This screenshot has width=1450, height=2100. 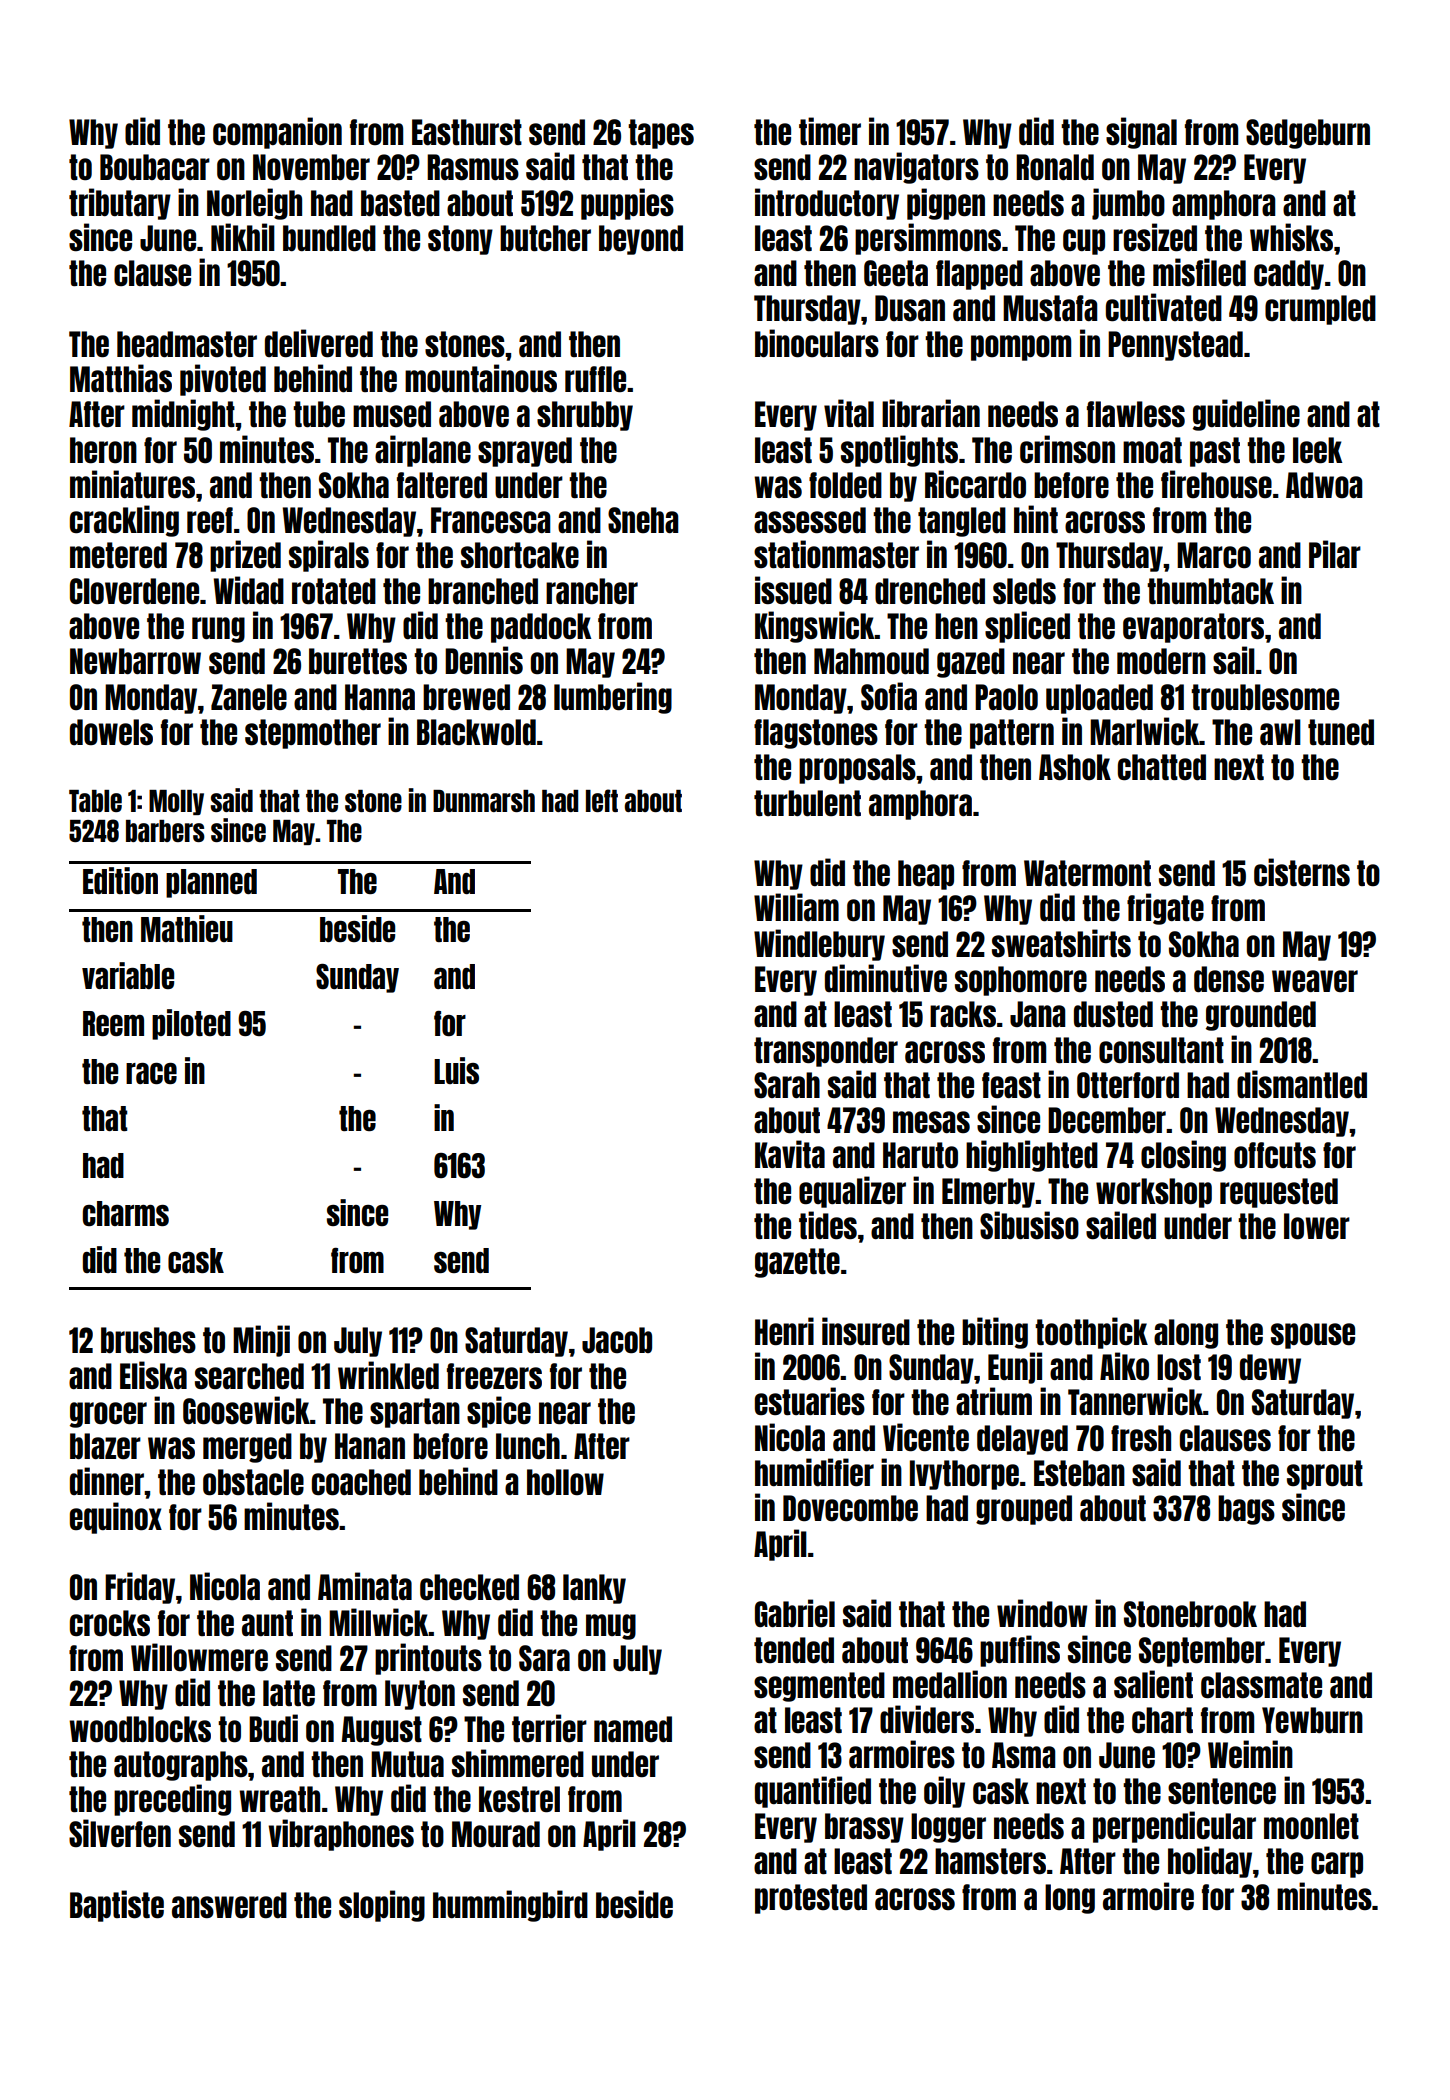 I want to click on humidifier, so click(x=814, y=1472).
